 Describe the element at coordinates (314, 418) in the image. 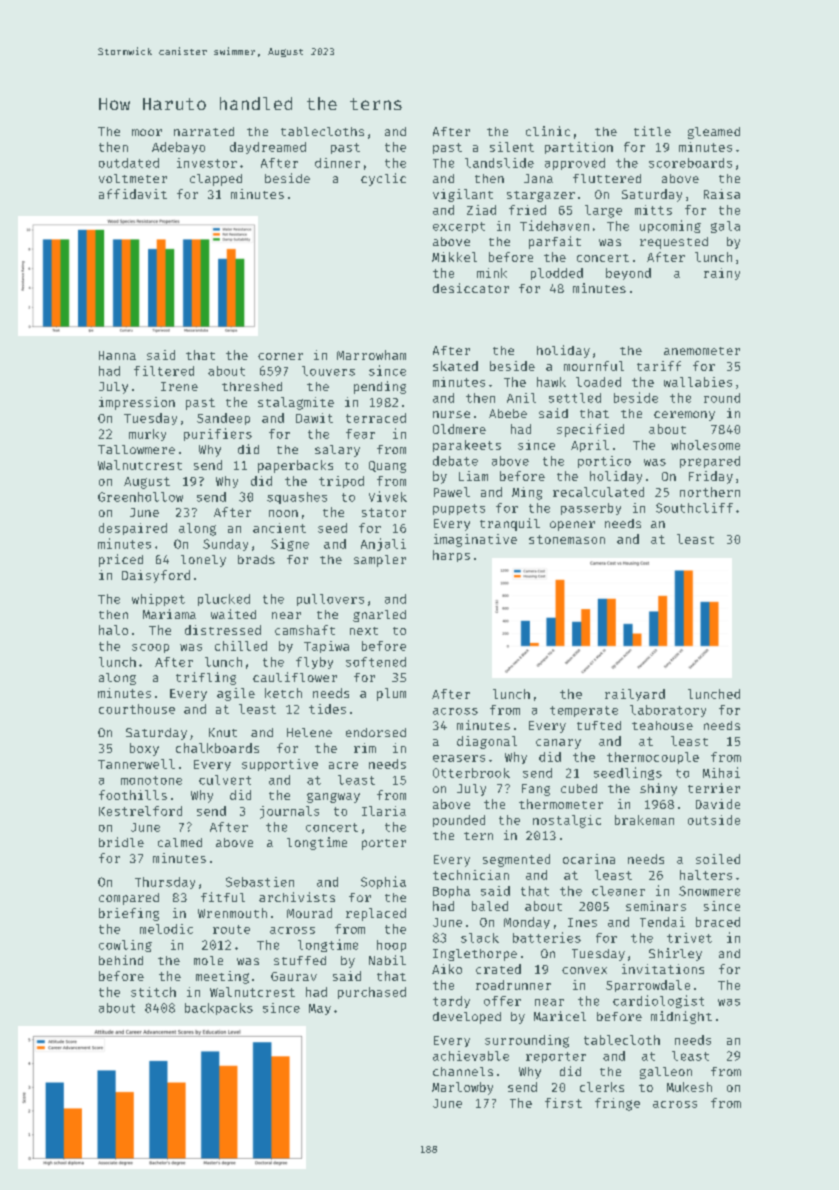

I see `Dawit` at that location.
